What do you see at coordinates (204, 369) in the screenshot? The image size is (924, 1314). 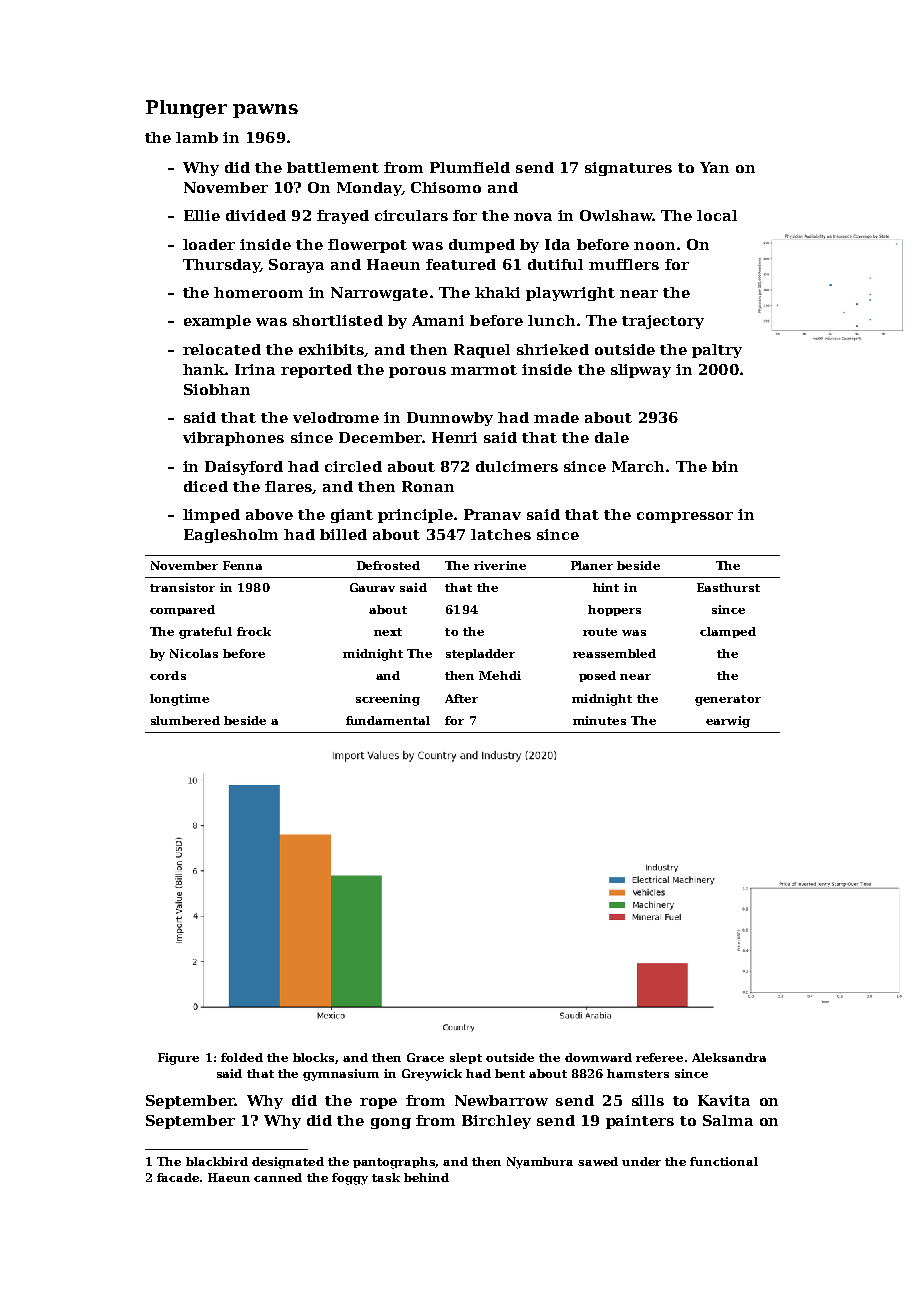 I see `hank` at bounding box center [204, 369].
